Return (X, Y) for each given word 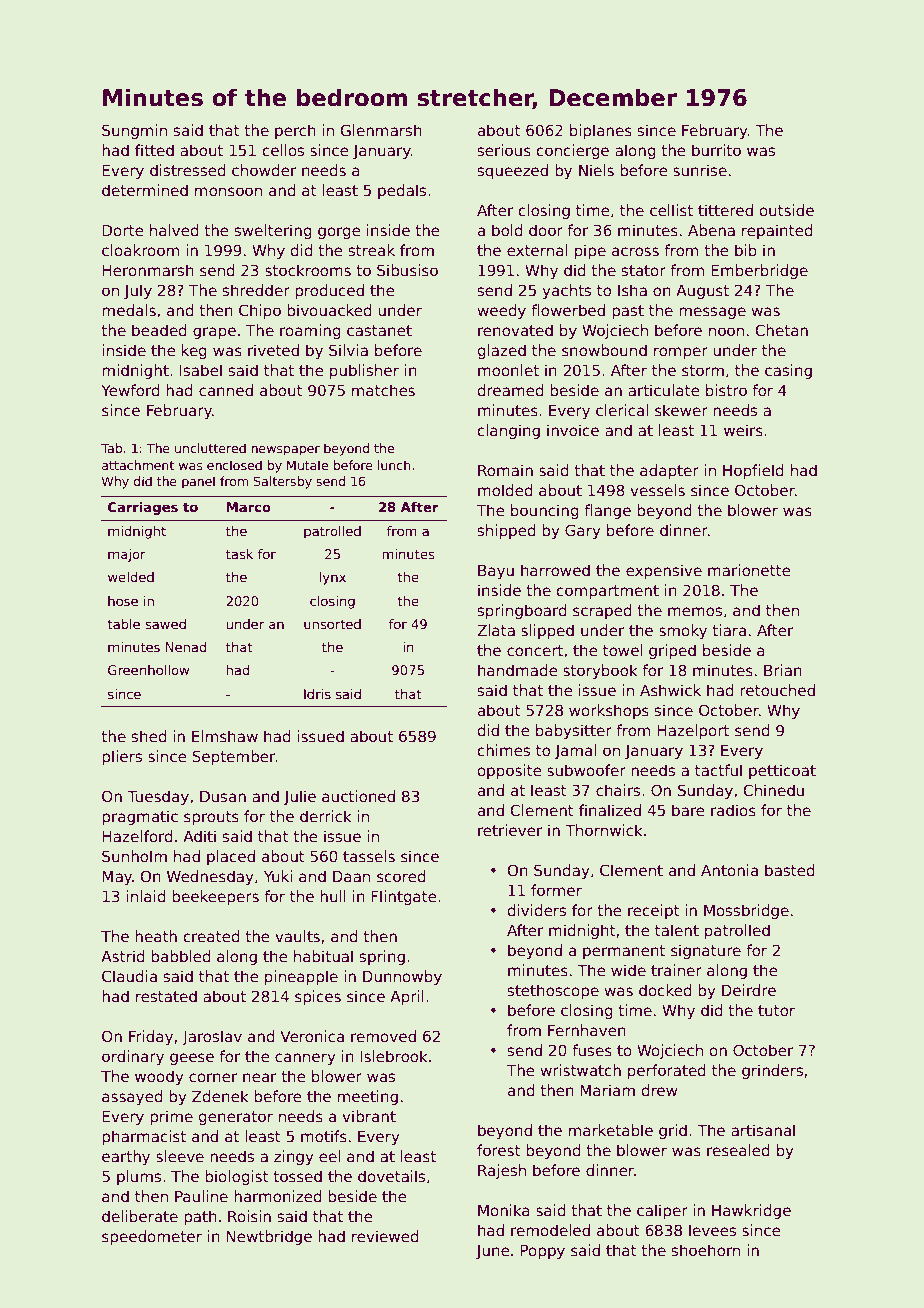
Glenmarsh (381, 130)
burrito (716, 150)
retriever (510, 830)
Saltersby (283, 482)
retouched (777, 690)
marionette (749, 570)
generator (236, 1118)
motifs (324, 1136)
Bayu (496, 572)
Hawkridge (751, 1211)
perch (295, 131)
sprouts (211, 818)
